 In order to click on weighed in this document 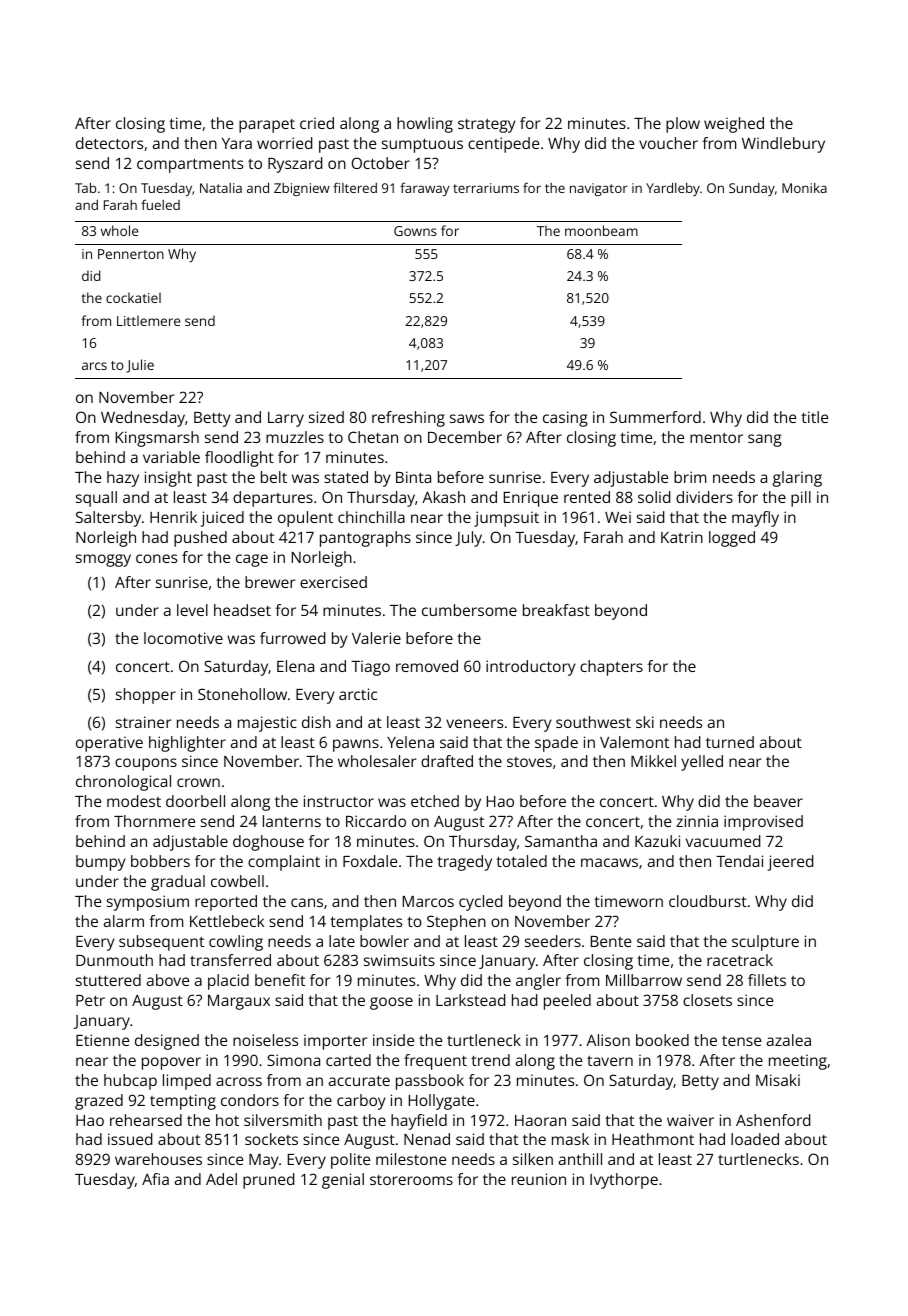, I will do `click(734, 125)`.
